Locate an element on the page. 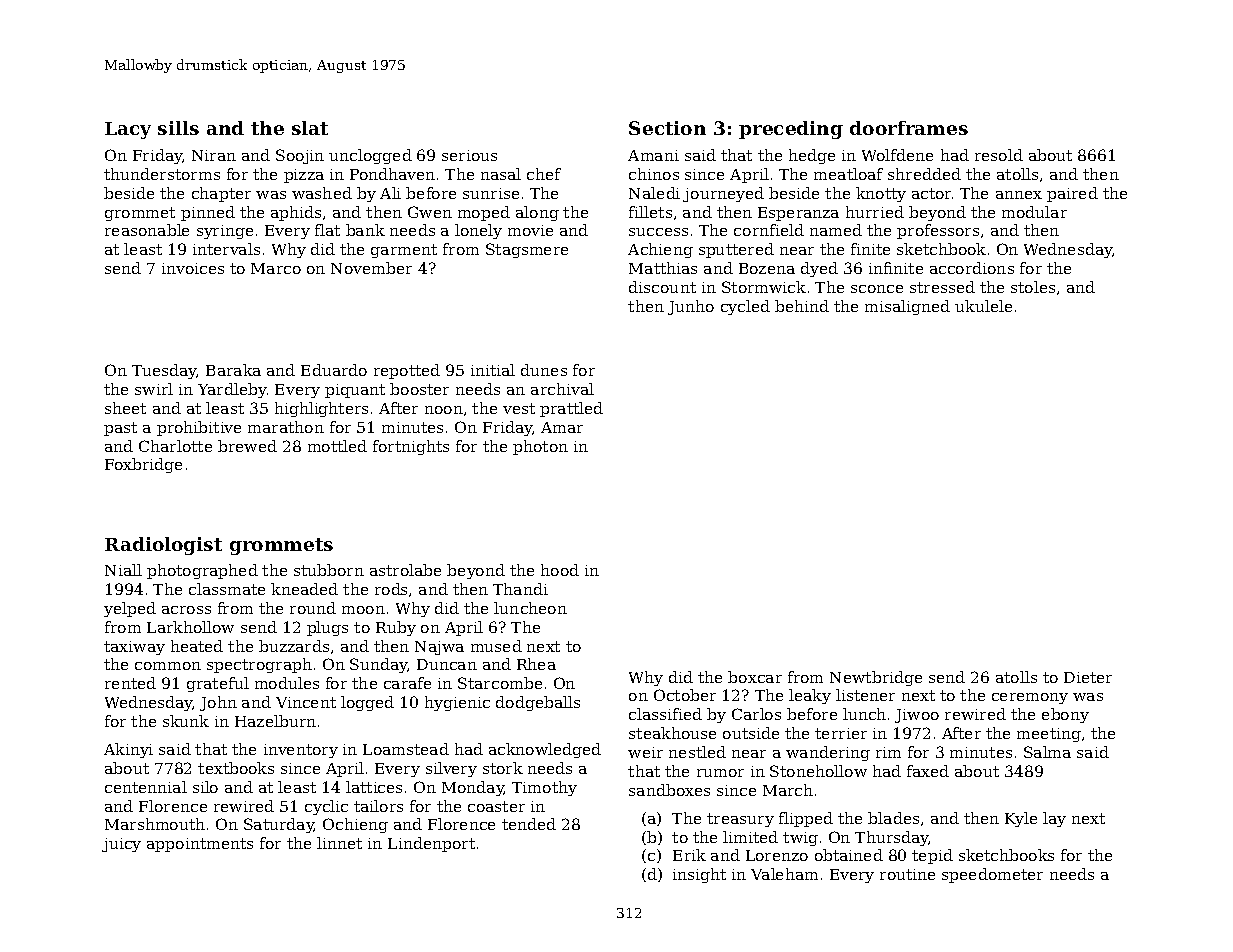 Image resolution: width=1233 pixels, height=952 pixels. rented is located at coordinates (130, 683).
